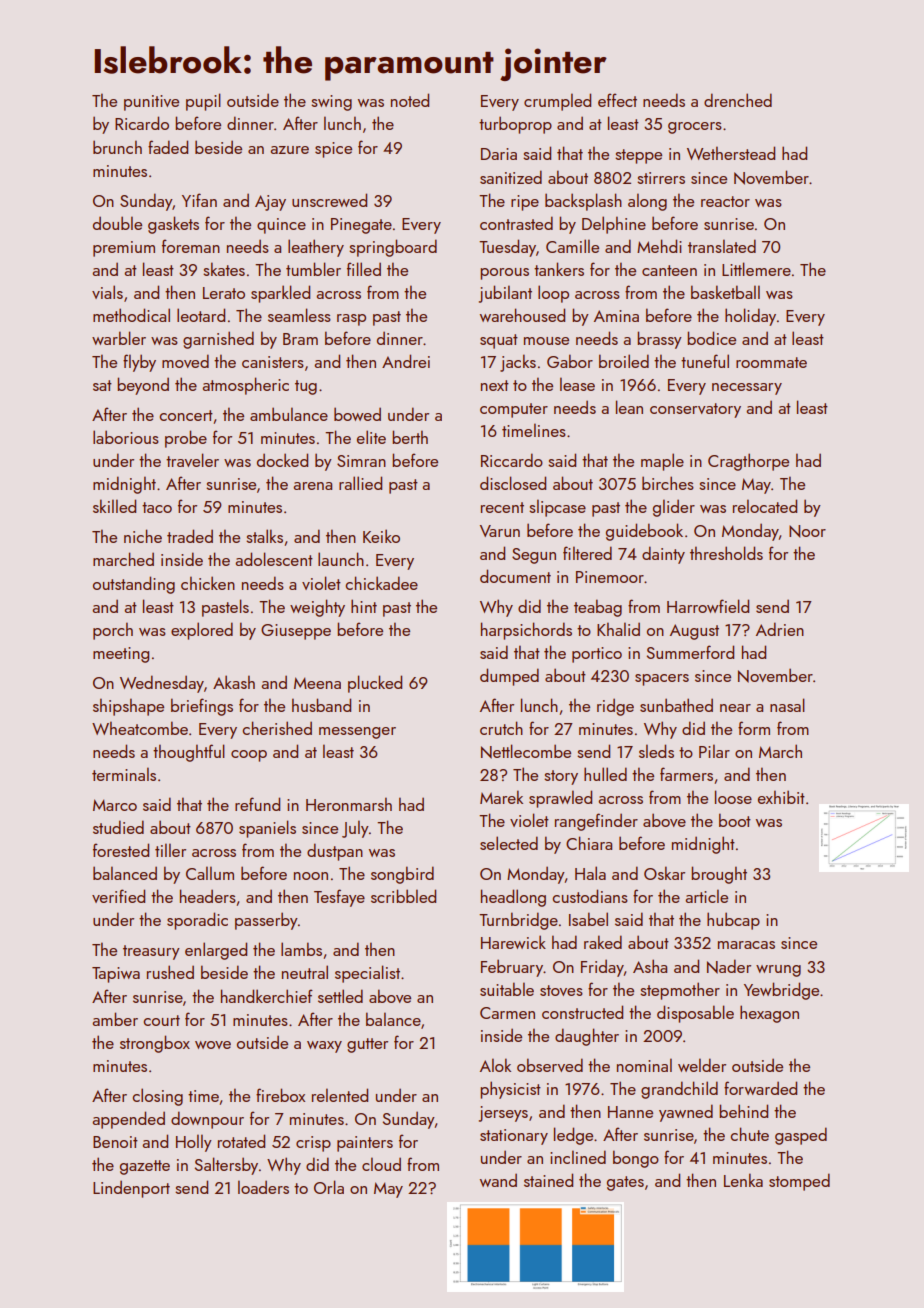  Describe the element at coordinates (202, 707) in the page. I see `briefings` at that location.
